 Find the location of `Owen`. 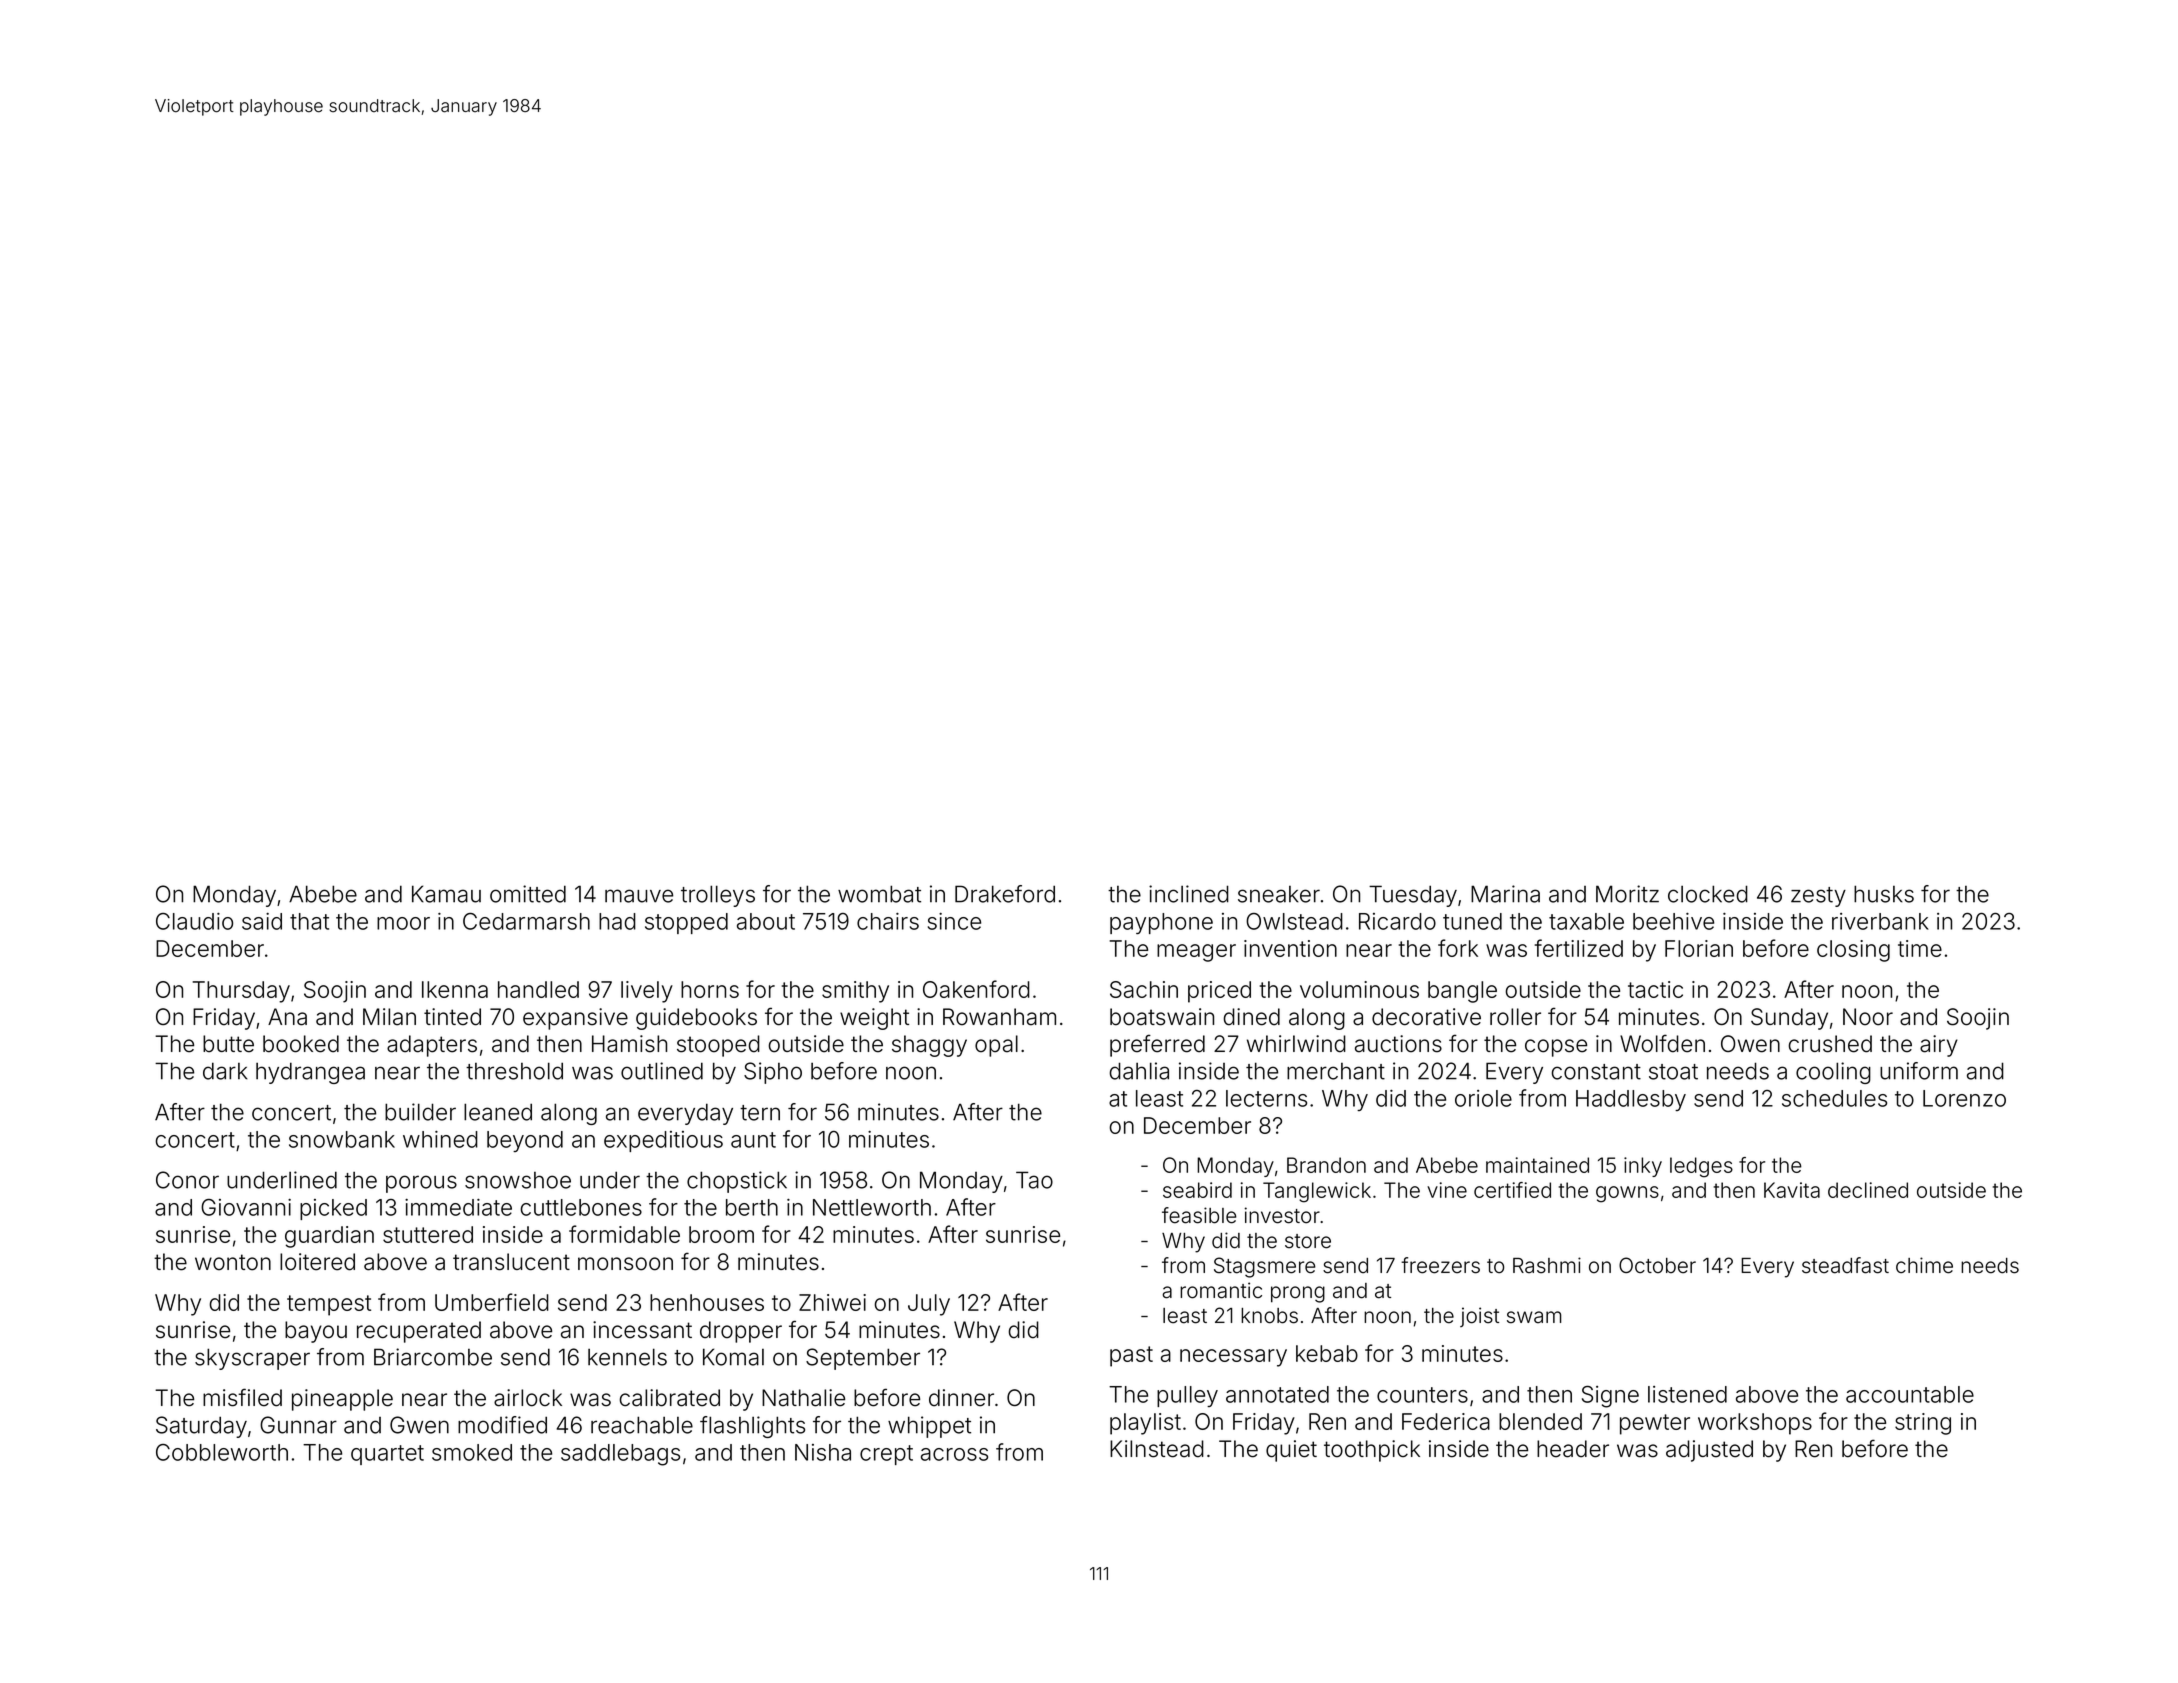

Owen is located at coordinates (1750, 1044).
